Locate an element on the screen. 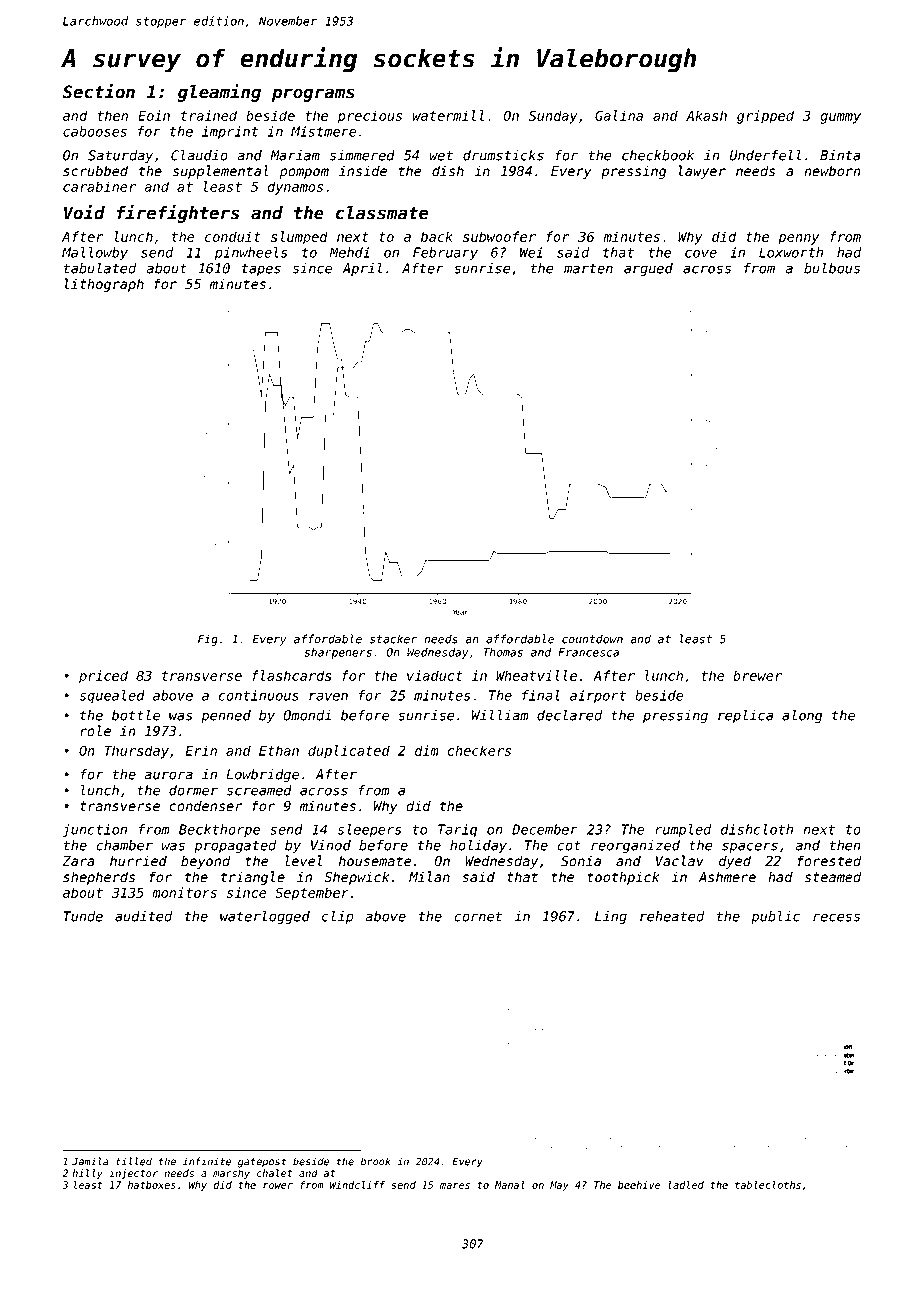 The image size is (924, 1308). infinite is located at coordinates (207, 1161).
